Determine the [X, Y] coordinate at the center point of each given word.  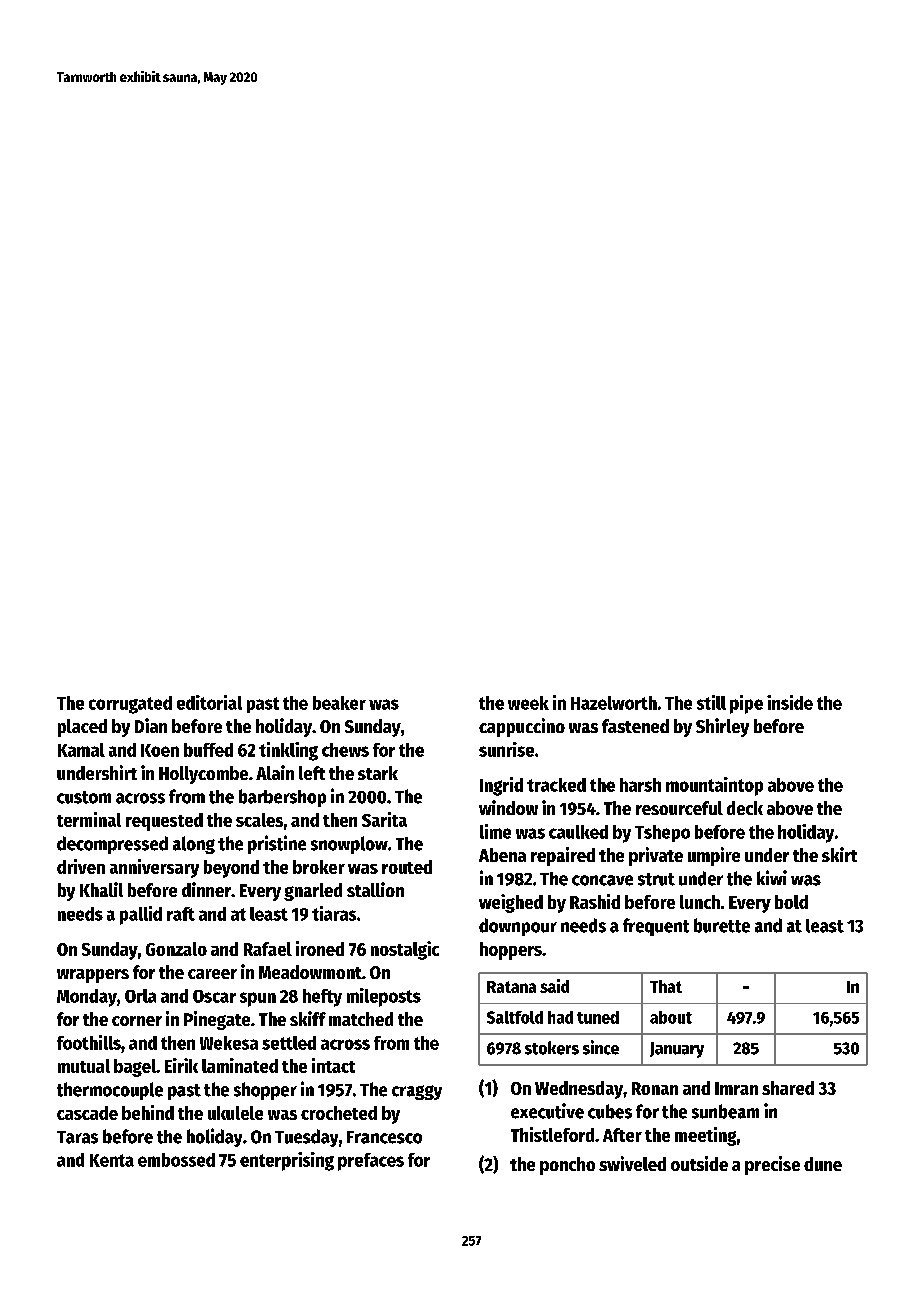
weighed [511, 903]
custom [84, 797]
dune [823, 1164]
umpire [714, 856]
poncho [567, 1166]
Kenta [112, 1160]
